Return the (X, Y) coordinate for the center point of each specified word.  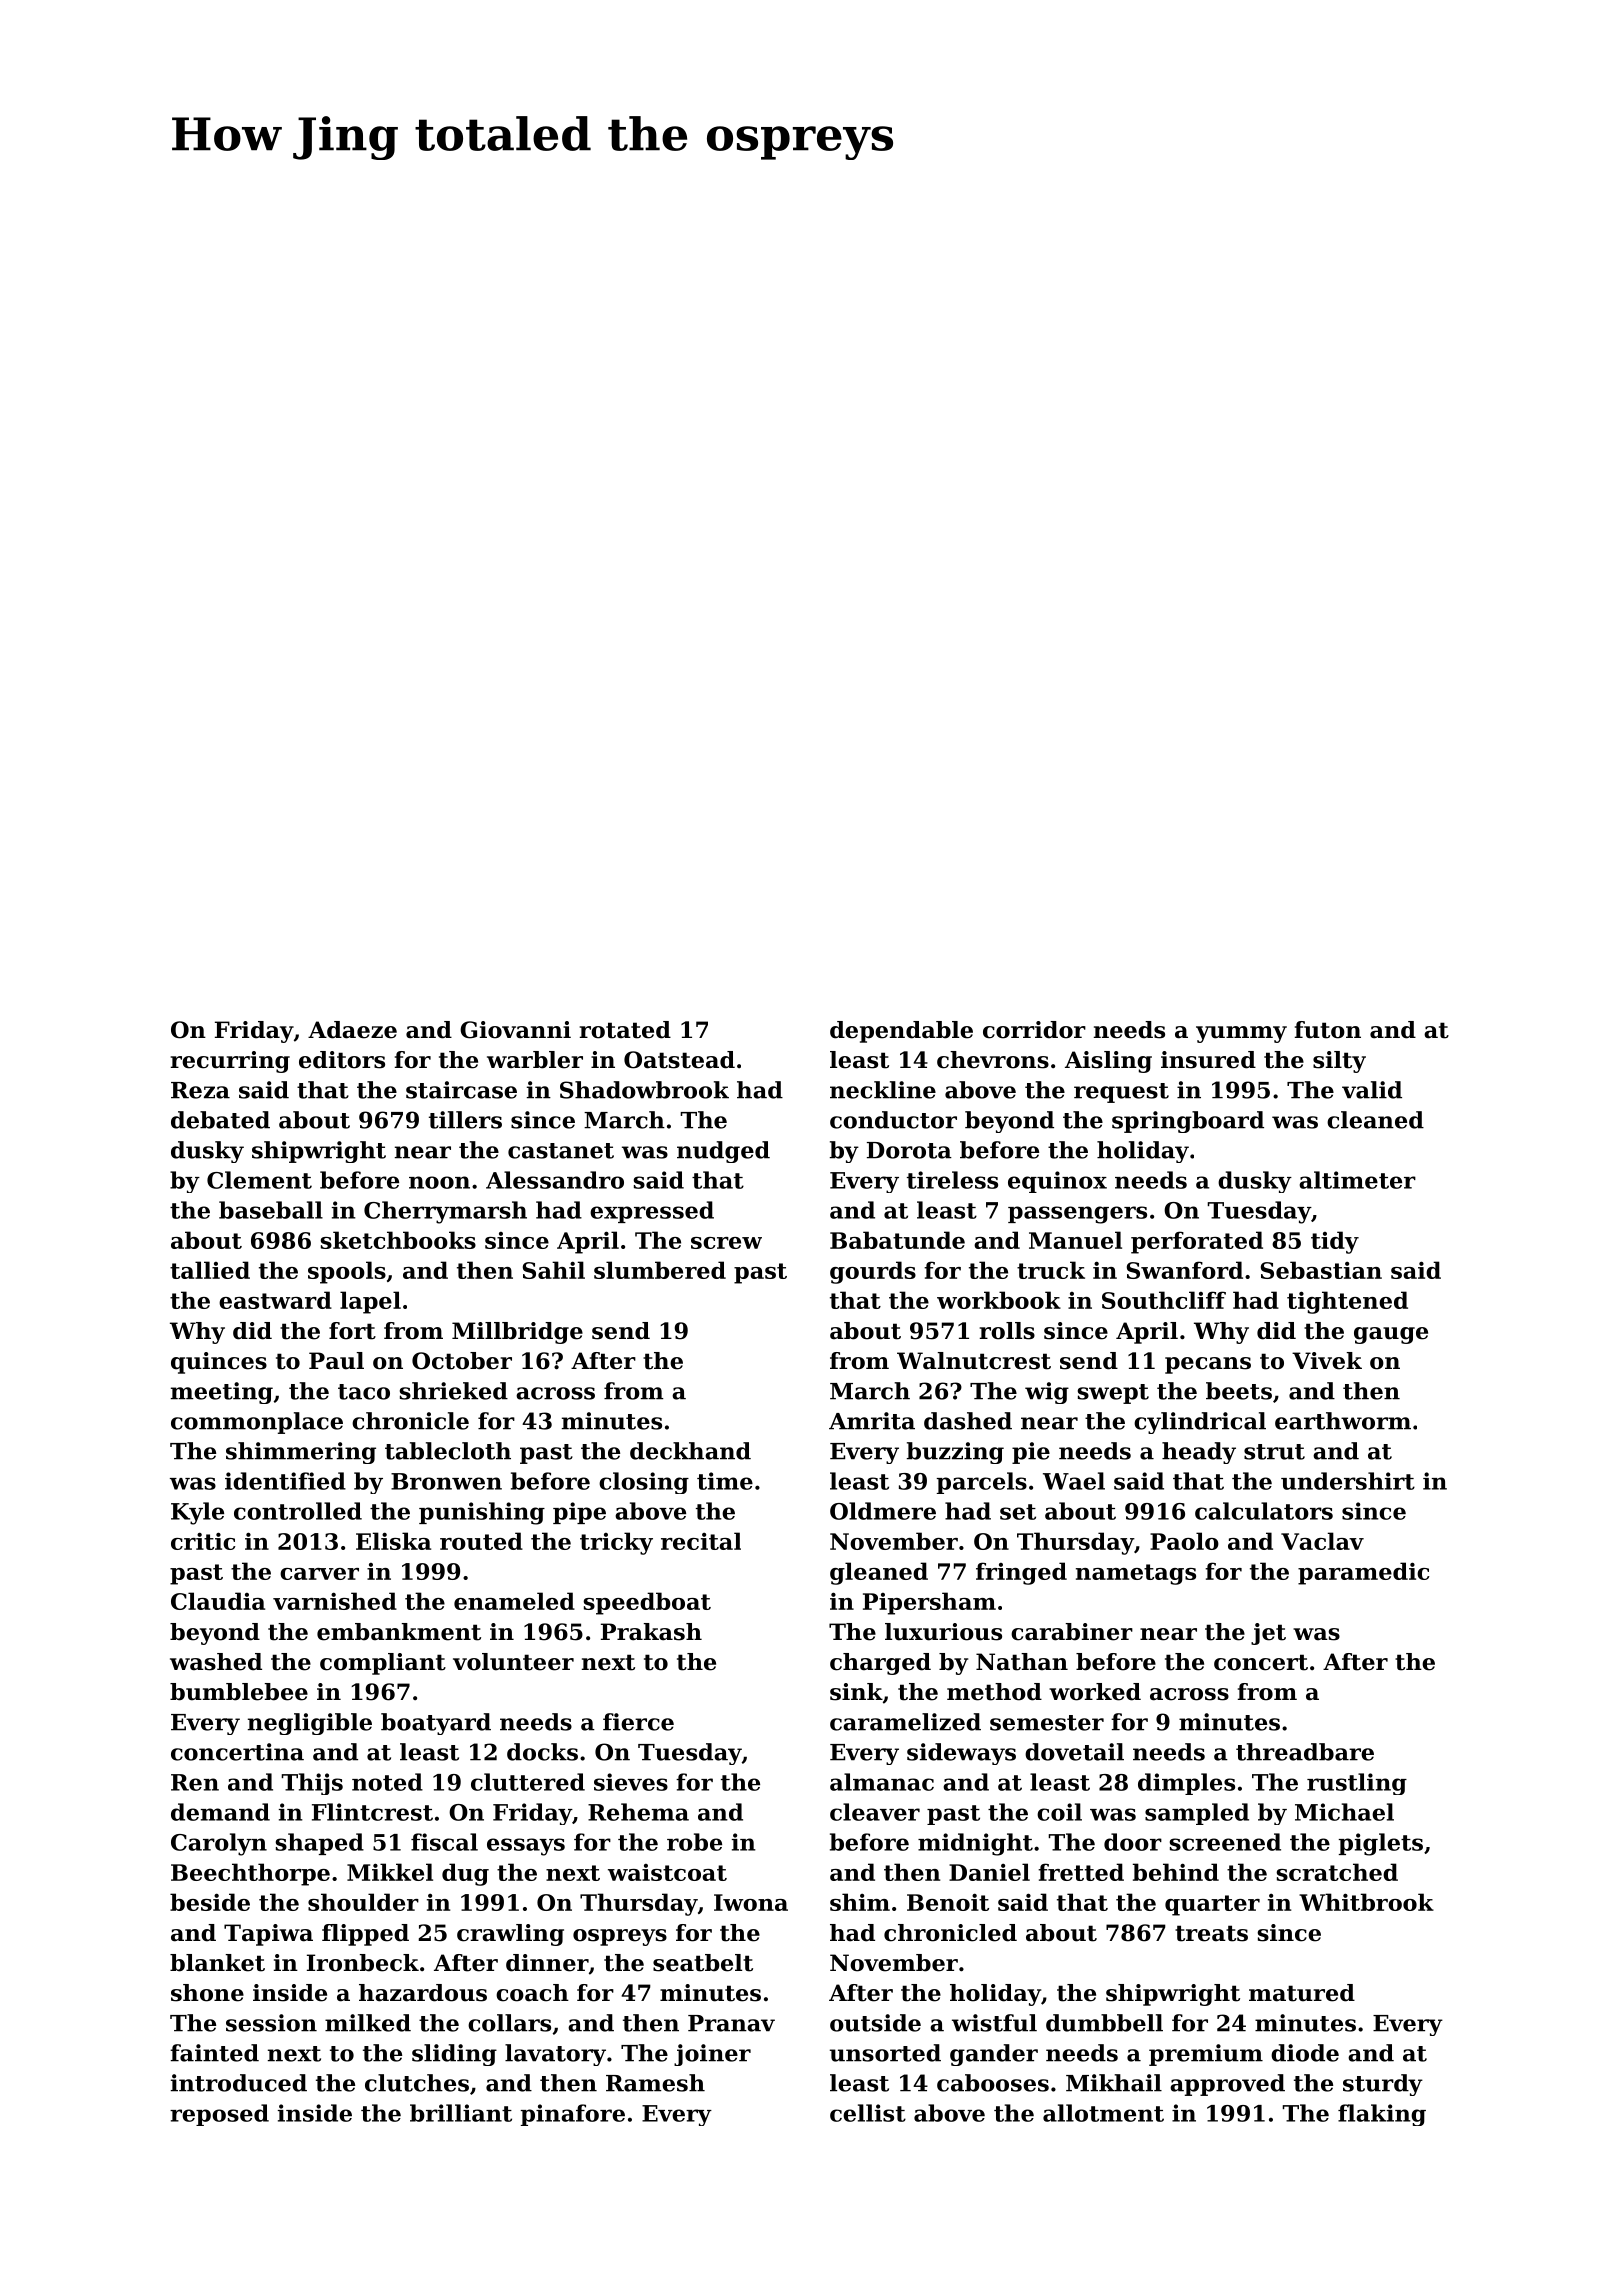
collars (509, 2023)
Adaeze (352, 1030)
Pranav (731, 2023)
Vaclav (1322, 1541)
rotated (625, 1030)
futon (1328, 1030)
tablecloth (448, 1451)
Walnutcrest (974, 1361)
